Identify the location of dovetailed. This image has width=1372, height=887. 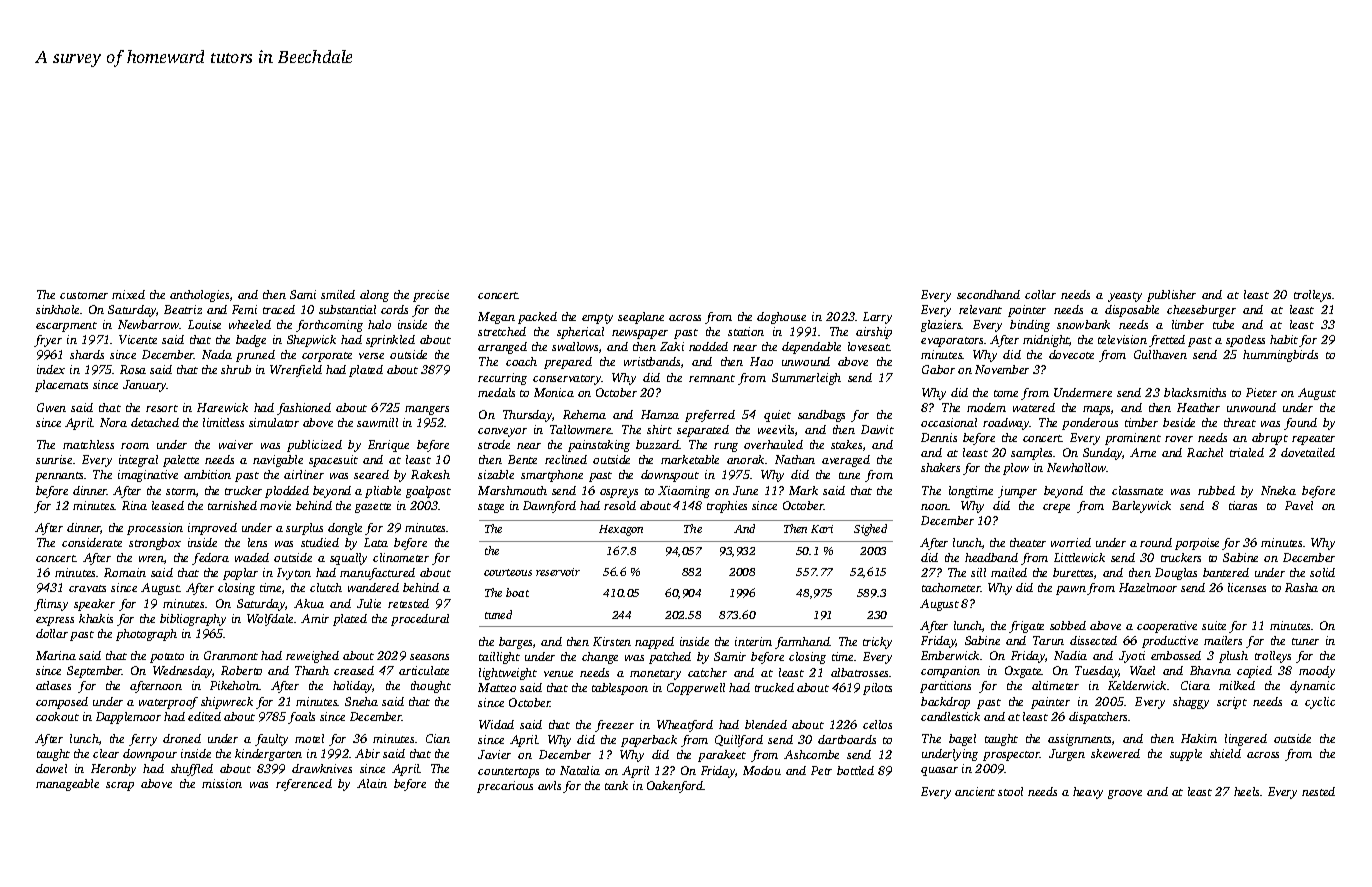
(1308, 452).
